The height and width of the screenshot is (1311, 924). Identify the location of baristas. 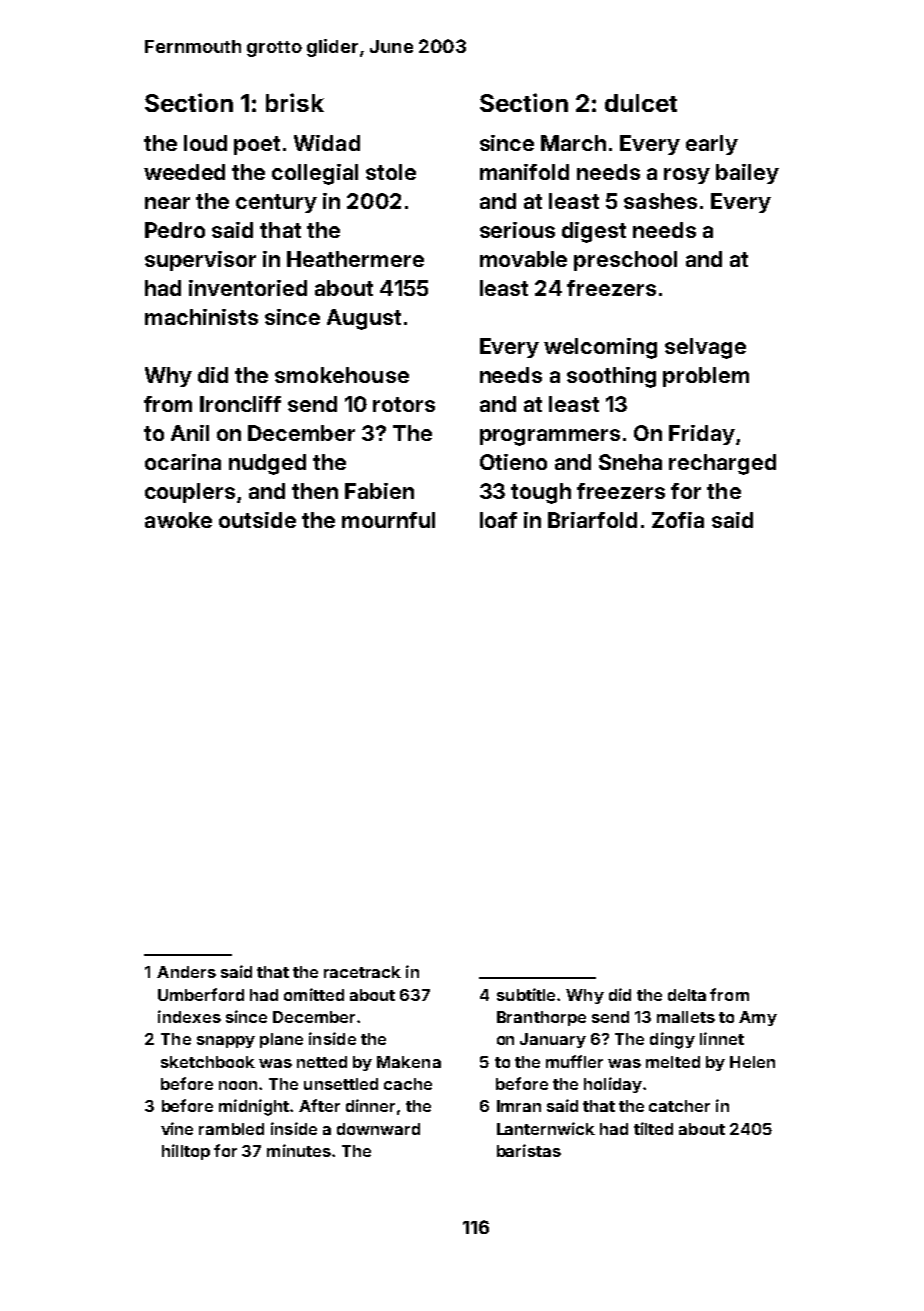
(529, 1150).
